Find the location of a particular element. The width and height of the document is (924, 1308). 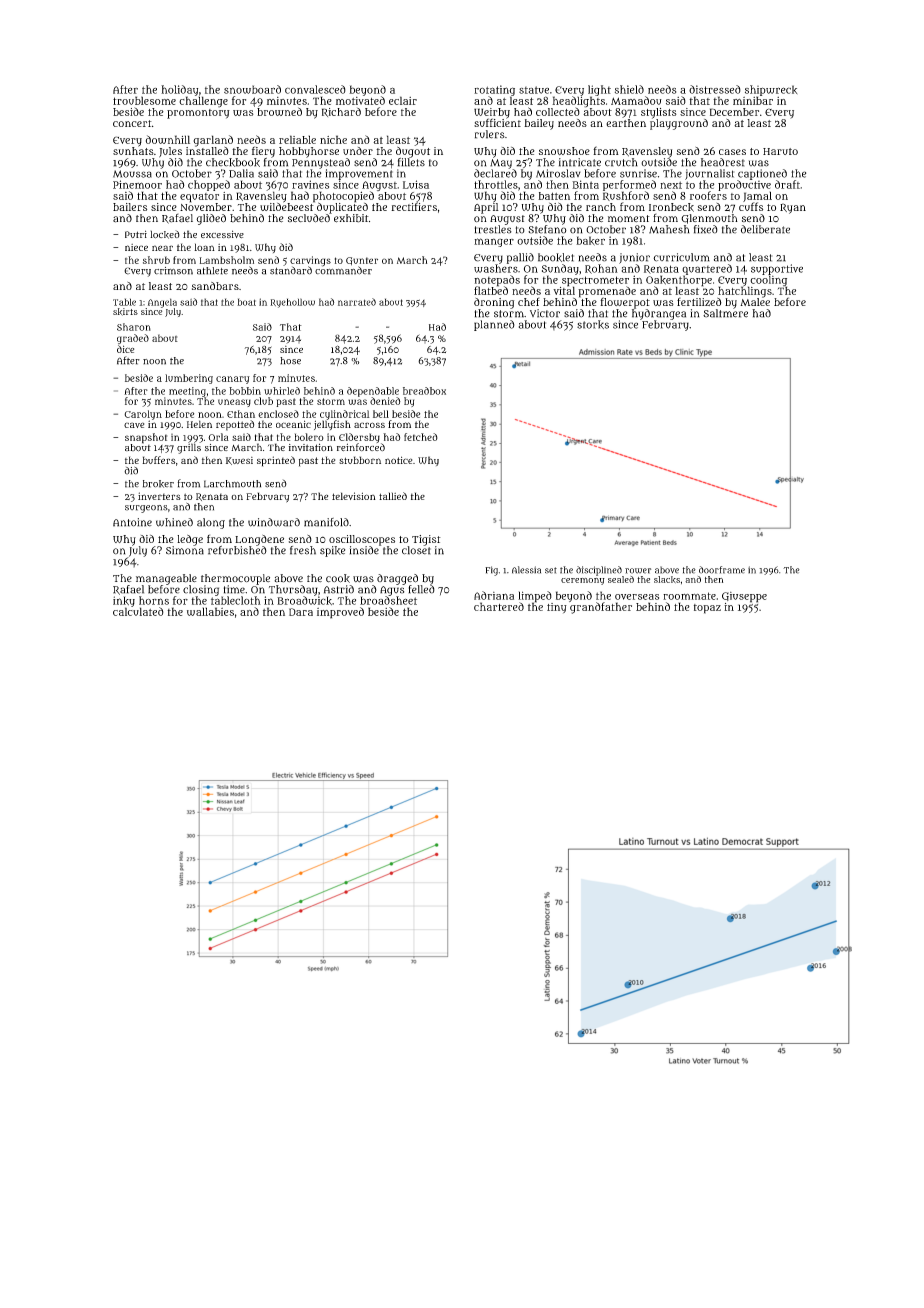

horns is located at coordinates (154, 600).
